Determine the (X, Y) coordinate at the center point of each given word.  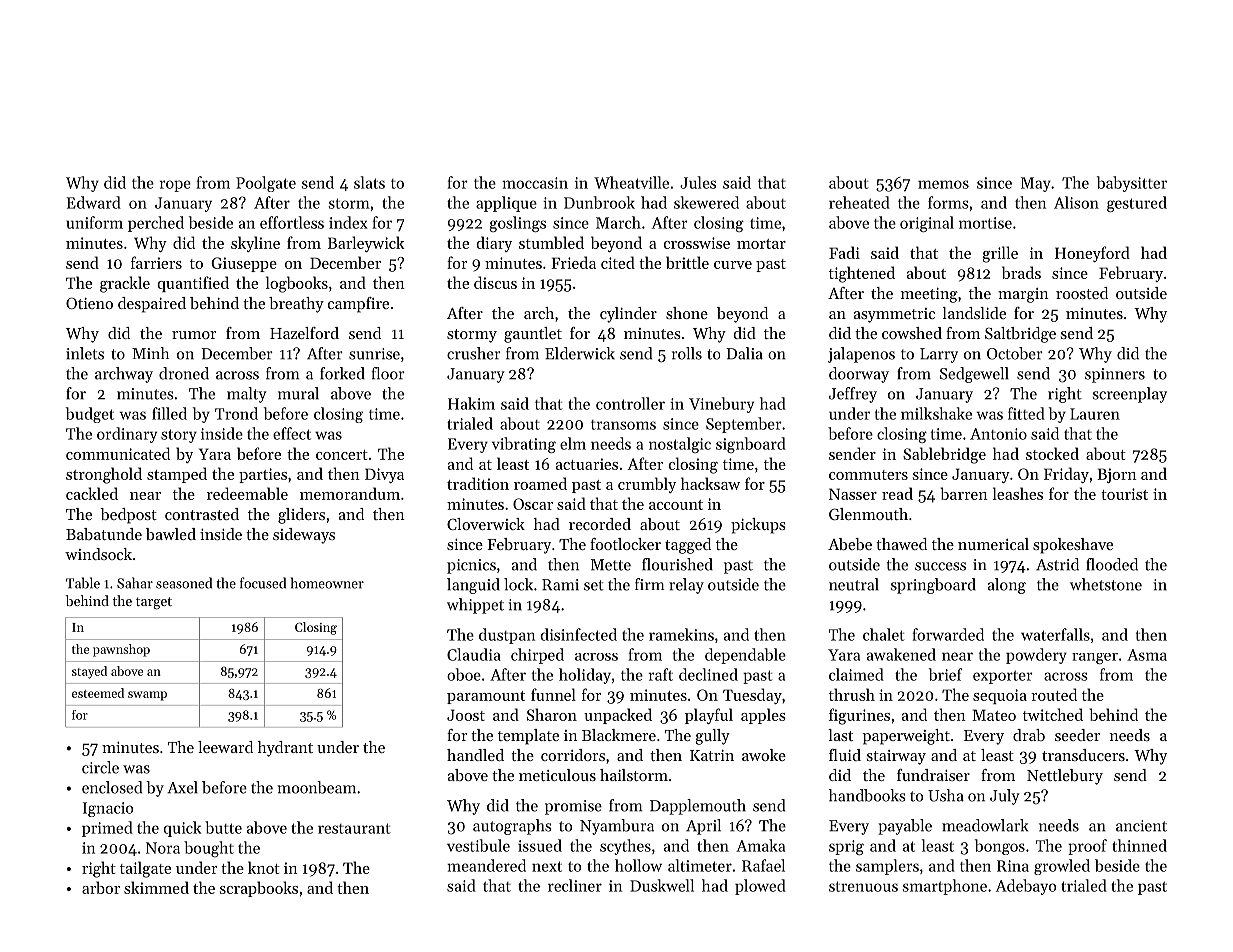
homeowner (327, 583)
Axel (182, 787)
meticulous (557, 775)
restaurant (354, 828)
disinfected (578, 634)
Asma (1147, 655)
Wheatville (631, 182)
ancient (1141, 826)
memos (943, 184)
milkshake (936, 413)
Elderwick (580, 353)
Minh (150, 353)
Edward (94, 202)
